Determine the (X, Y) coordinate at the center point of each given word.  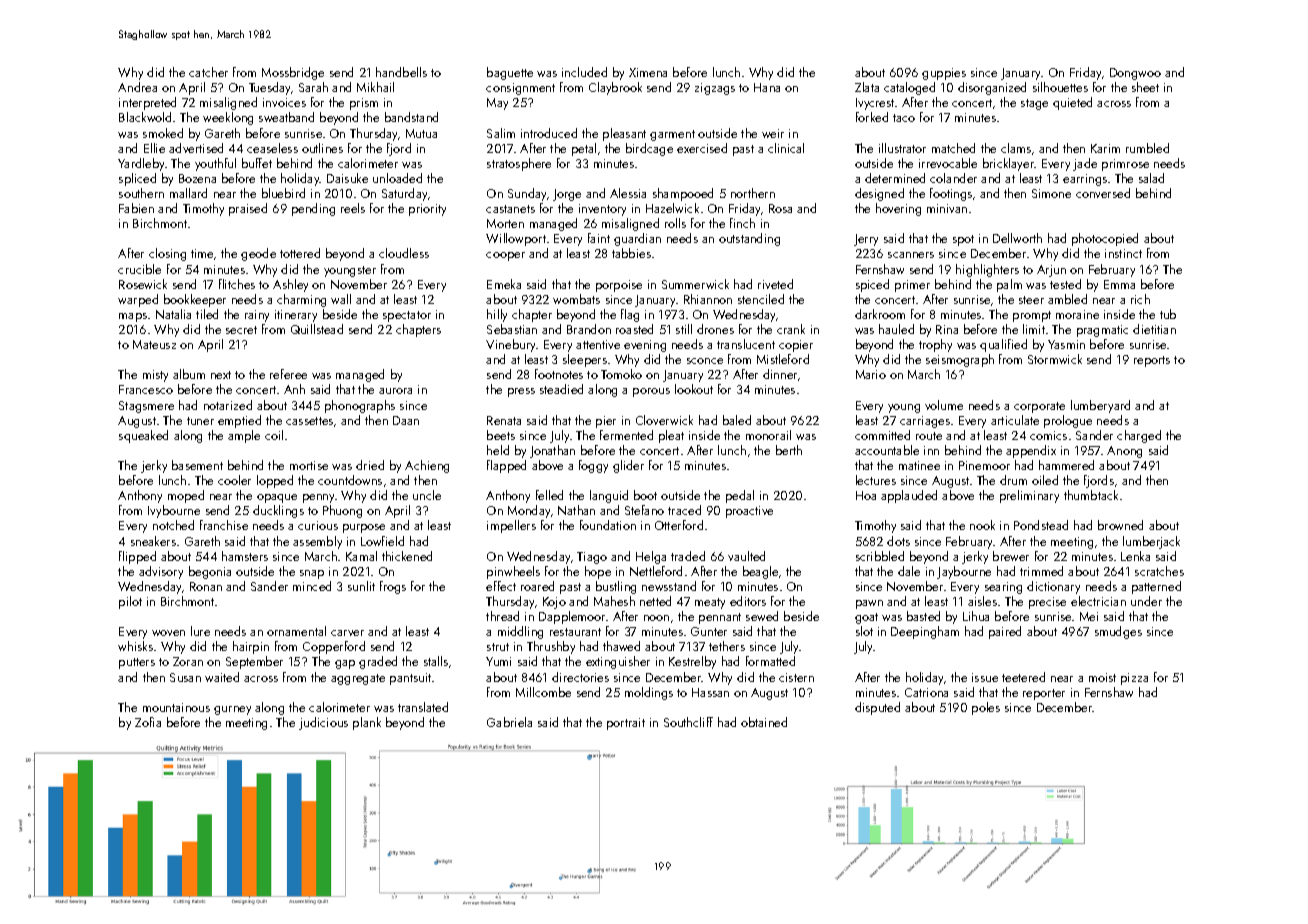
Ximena (648, 72)
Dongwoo (1135, 74)
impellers (511, 526)
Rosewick (143, 284)
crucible (139, 269)
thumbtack (1091, 495)
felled (549, 495)
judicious (323, 723)
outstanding (749, 239)
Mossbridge (293, 73)
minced (312, 586)
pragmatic (1102, 331)
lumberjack (1151, 542)
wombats (576, 299)
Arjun (1051, 271)
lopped (275, 481)
